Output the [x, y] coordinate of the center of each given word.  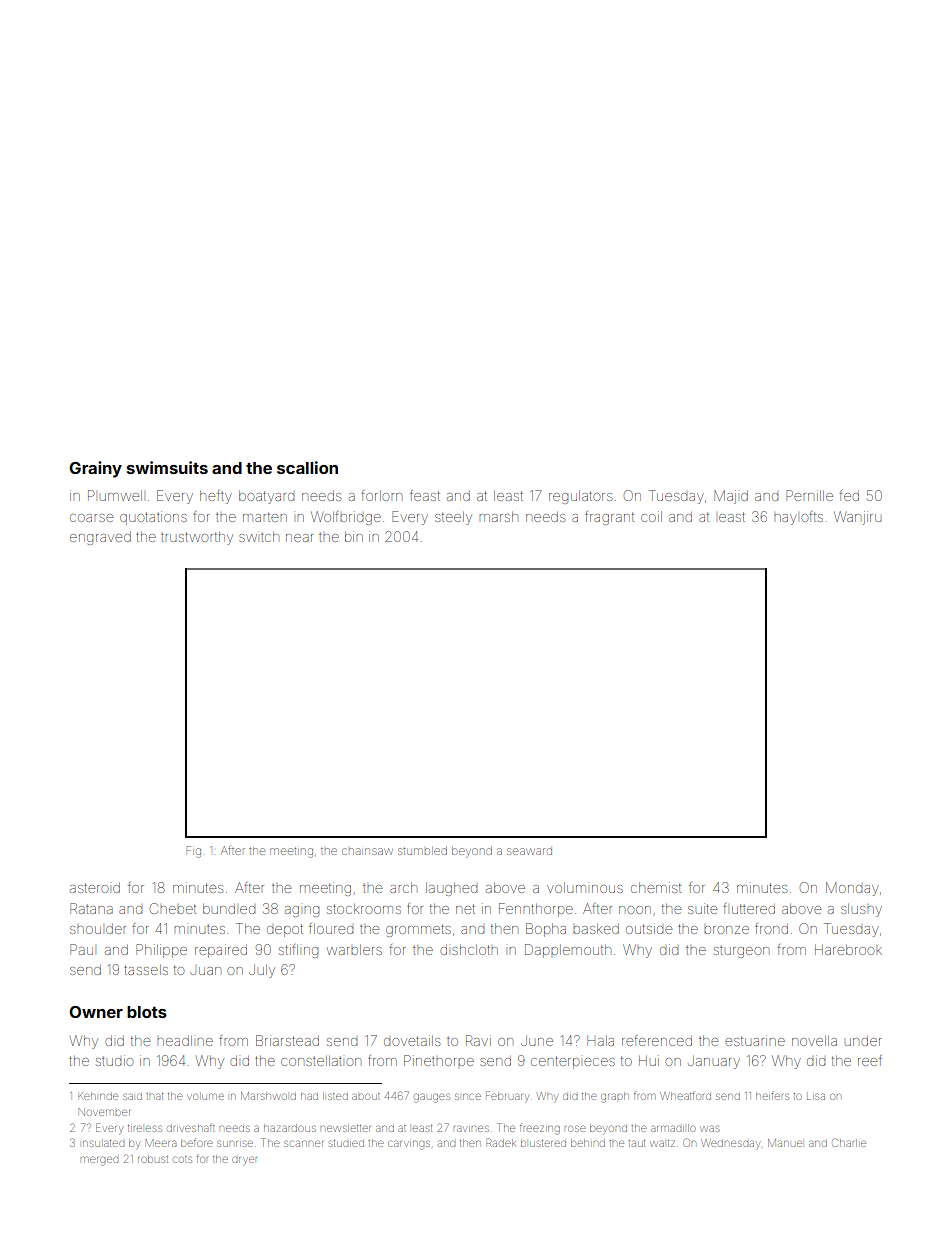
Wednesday [730, 1144]
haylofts [798, 518]
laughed [451, 889]
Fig [194, 852]
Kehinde [98, 1096]
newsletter [346, 1128]
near [299, 538]
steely [453, 518]
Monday [852, 889]
